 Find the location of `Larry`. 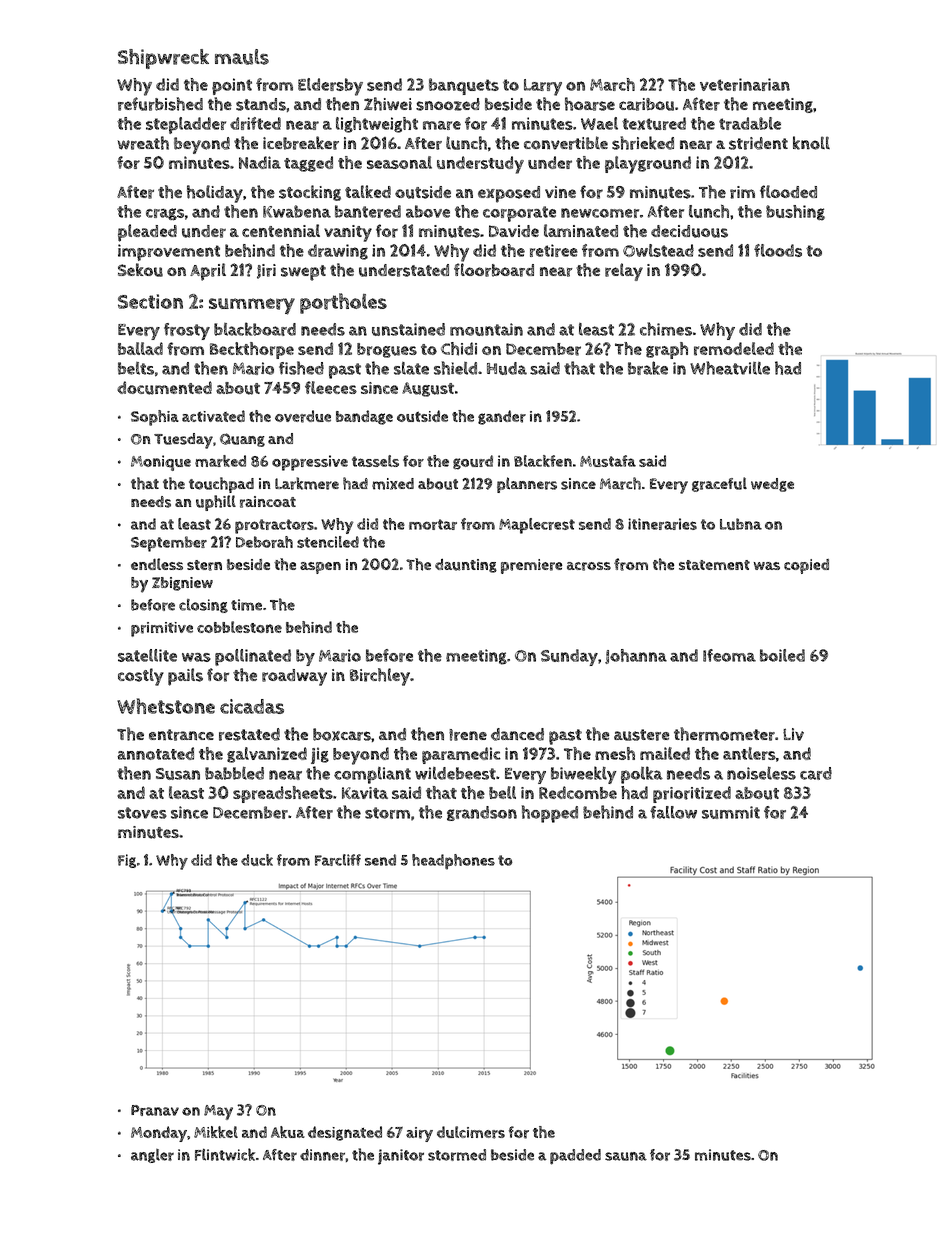

Larry is located at coordinates (543, 87).
